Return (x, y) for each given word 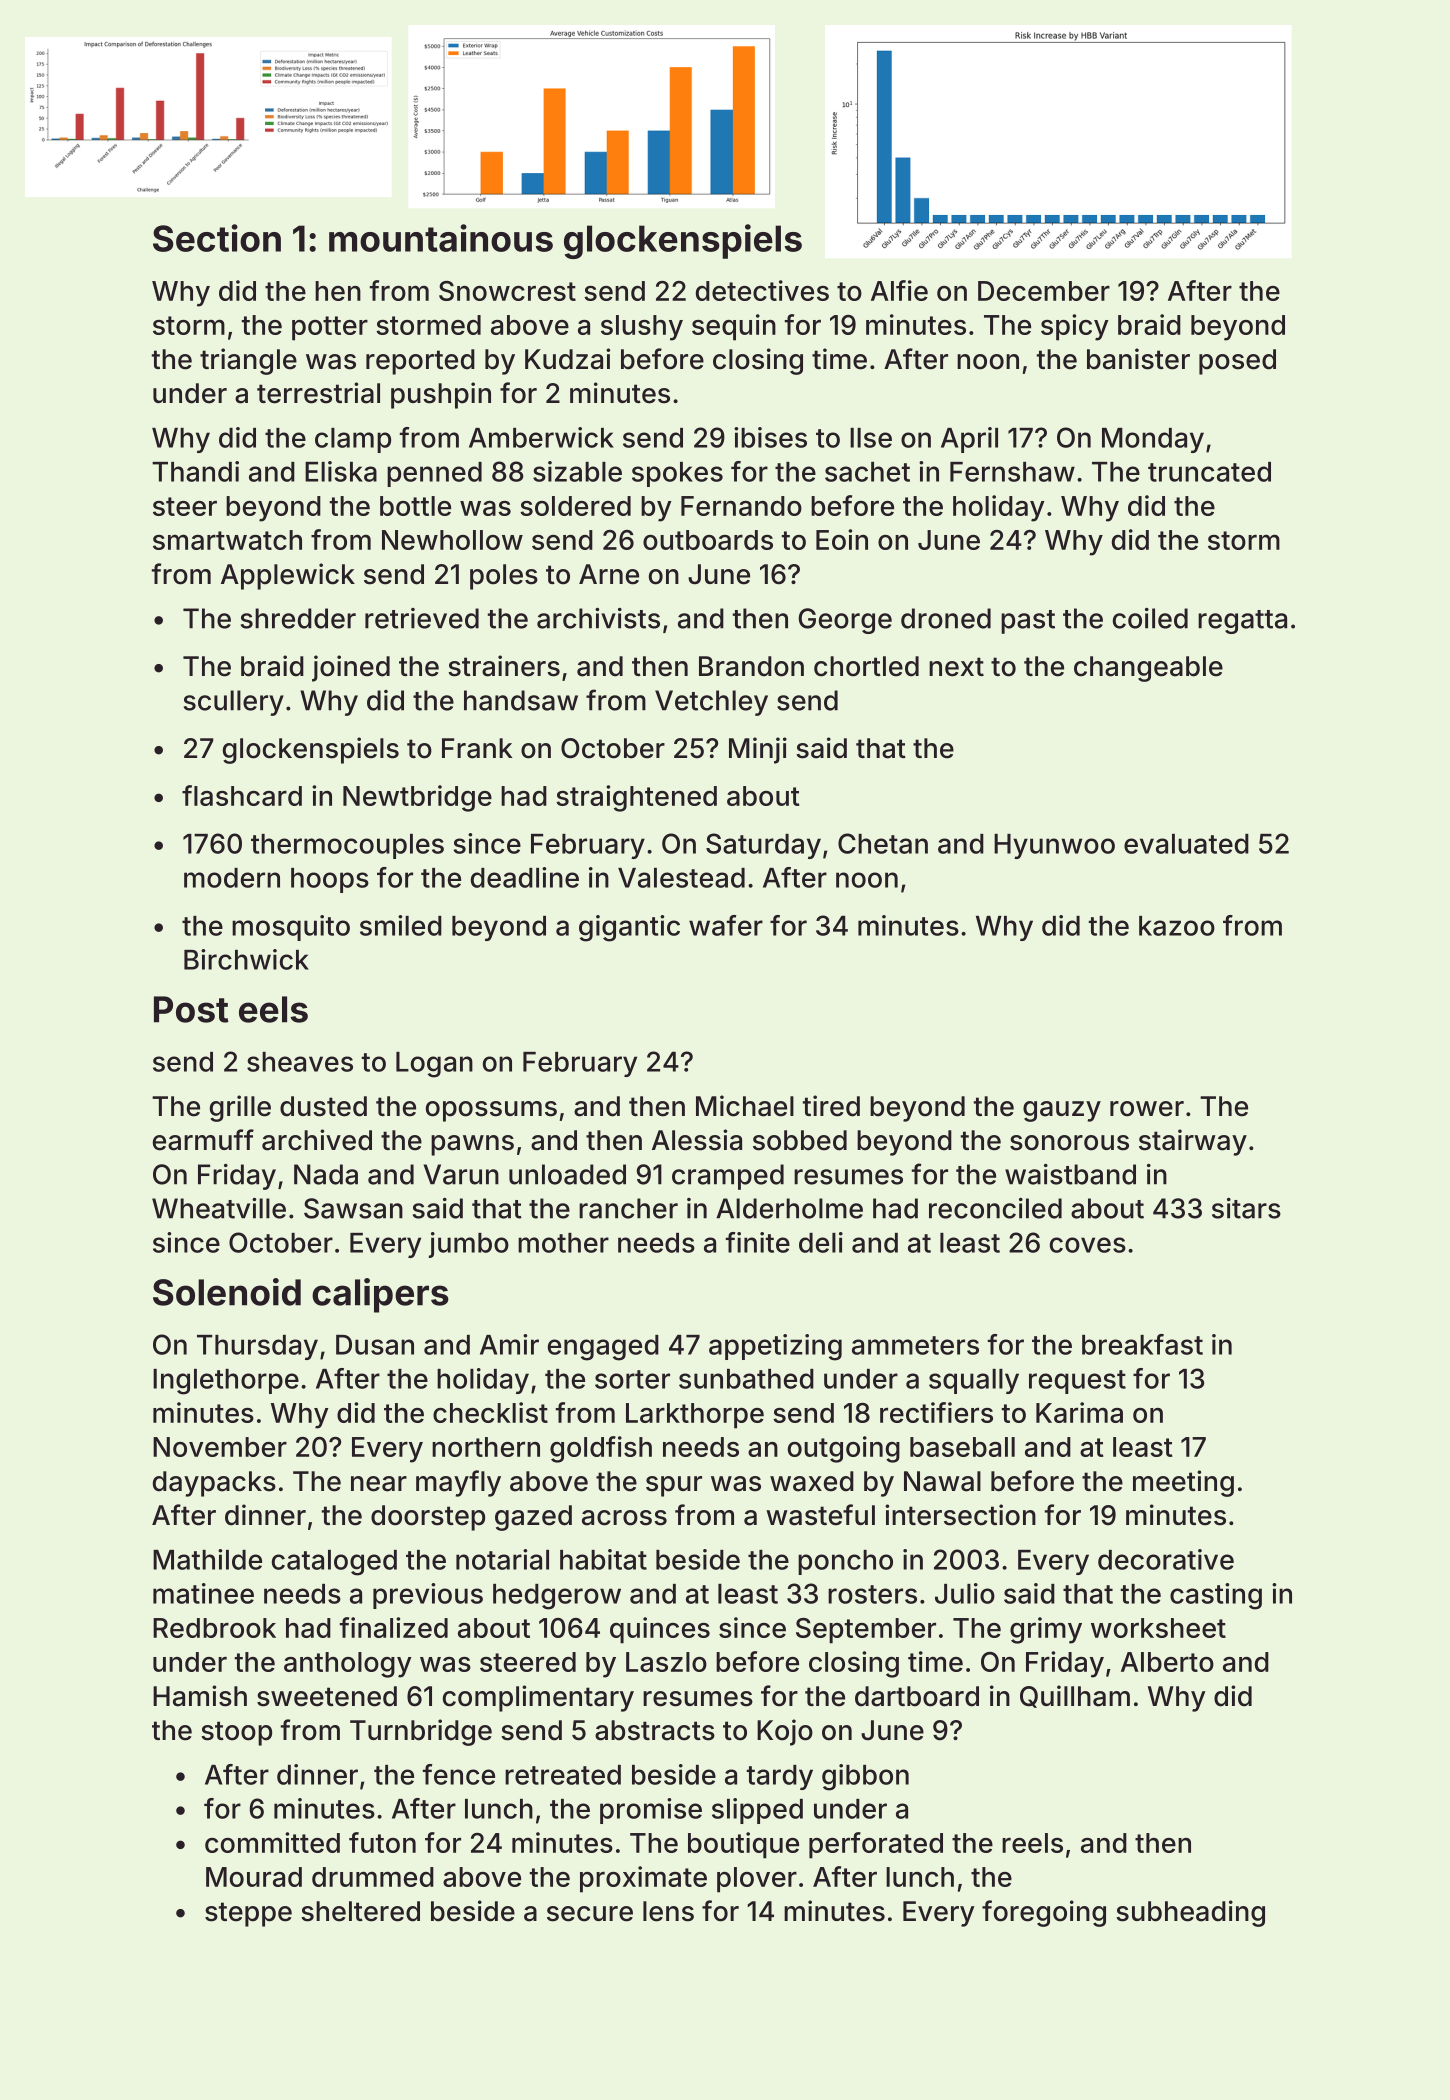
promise (651, 1811)
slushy (642, 328)
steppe (248, 1914)
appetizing (775, 1347)
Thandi (195, 471)
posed (1237, 362)
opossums (491, 1111)
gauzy (1062, 1111)
